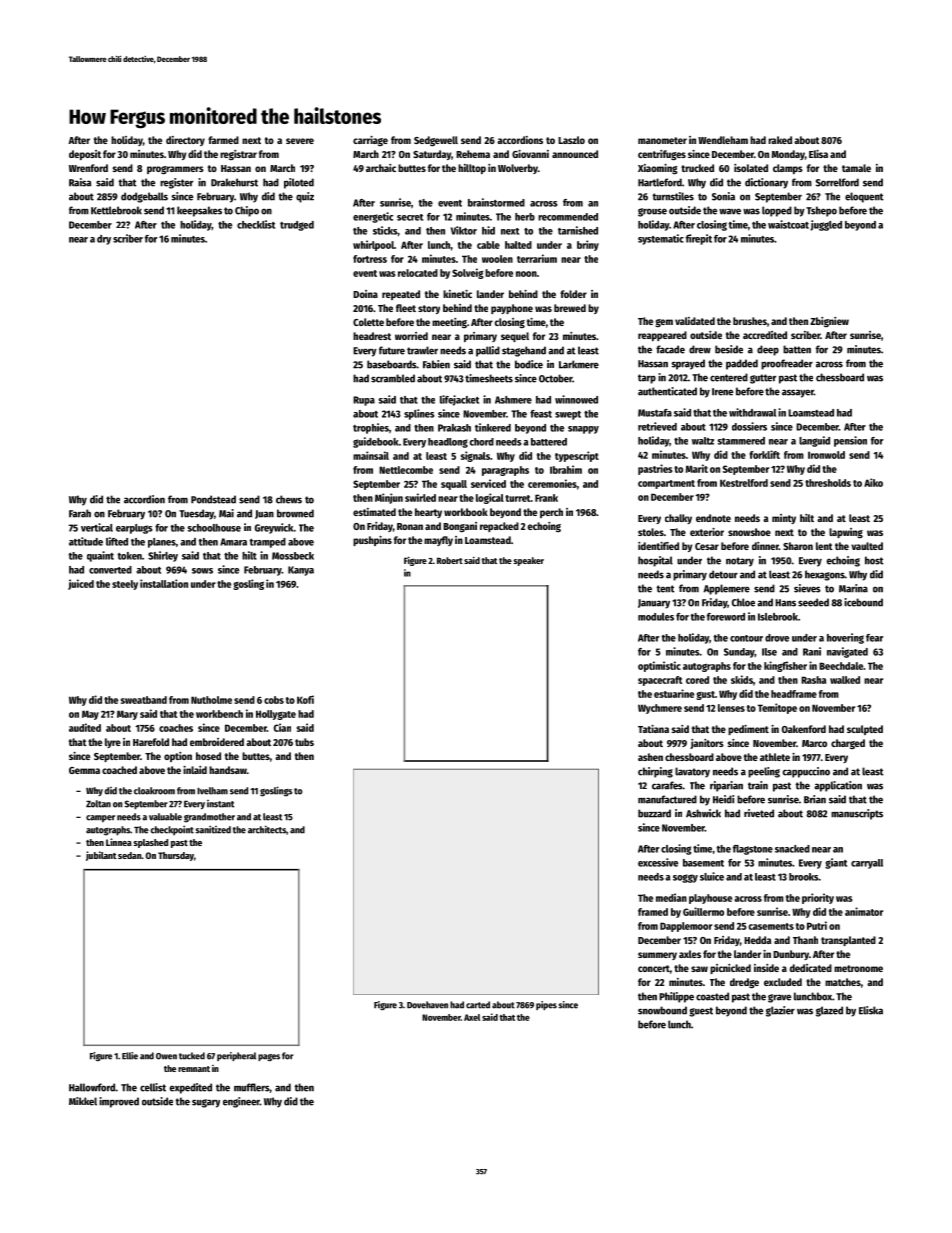 The width and height of the screenshot is (952, 1233). I want to click on waltz, so click(703, 441).
